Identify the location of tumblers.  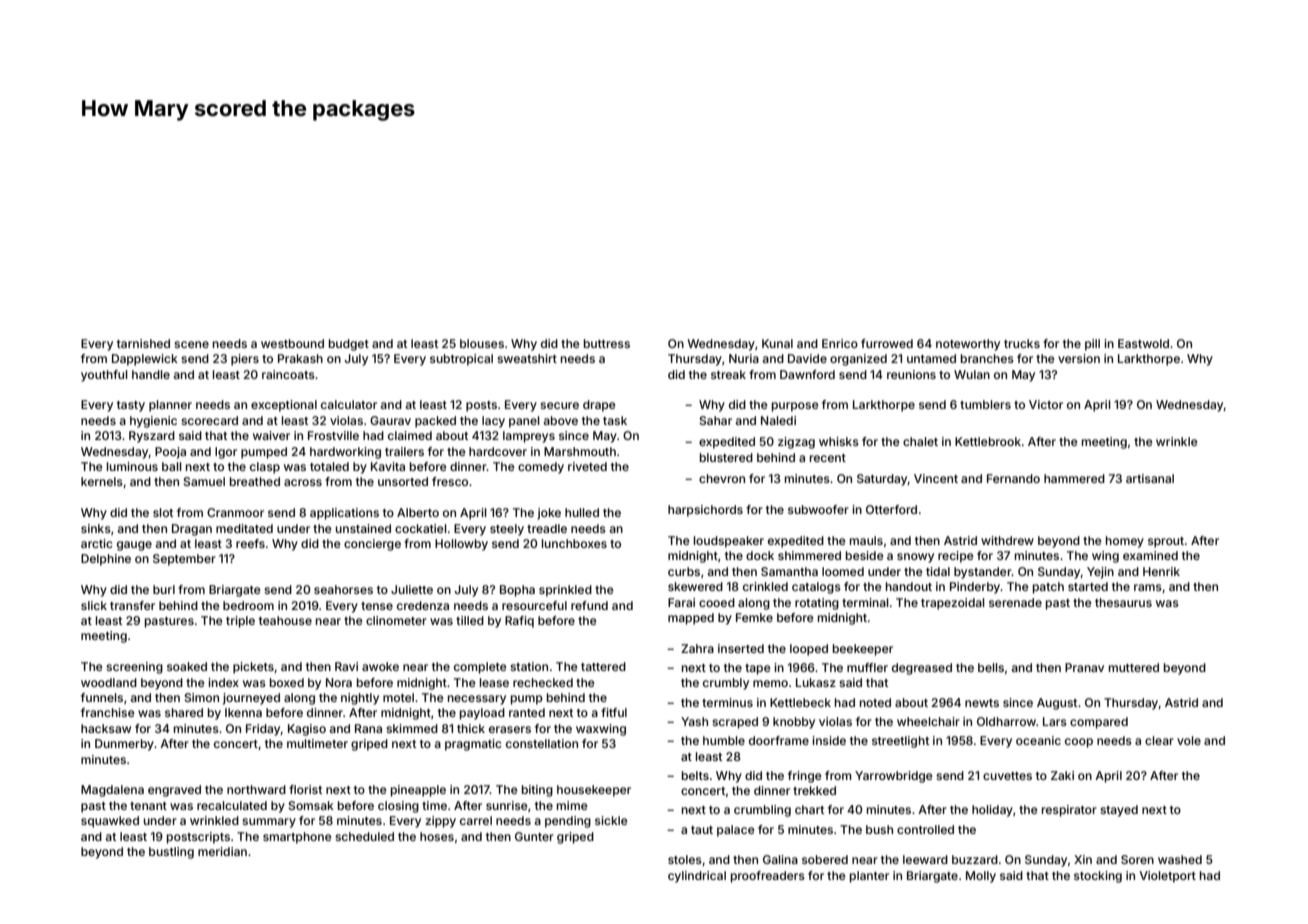
(985, 404).
